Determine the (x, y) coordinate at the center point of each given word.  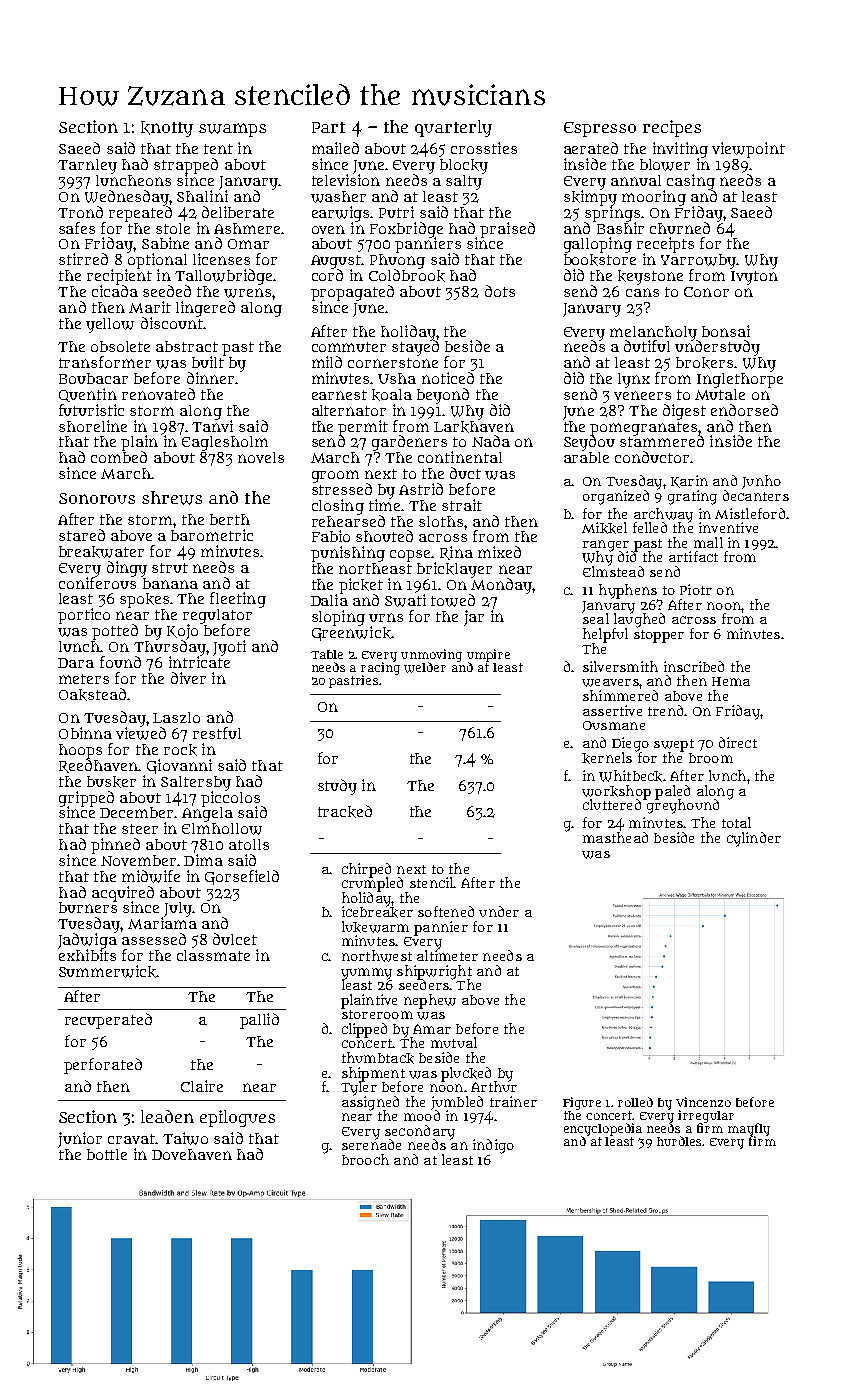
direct (738, 742)
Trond (80, 212)
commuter (349, 347)
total (736, 822)
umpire (488, 655)
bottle (107, 1154)
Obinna (85, 733)
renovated (158, 394)
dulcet (235, 939)
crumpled (372, 884)
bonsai (726, 331)
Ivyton (754, 278)
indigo (493, 1146)
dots (500, 291)
